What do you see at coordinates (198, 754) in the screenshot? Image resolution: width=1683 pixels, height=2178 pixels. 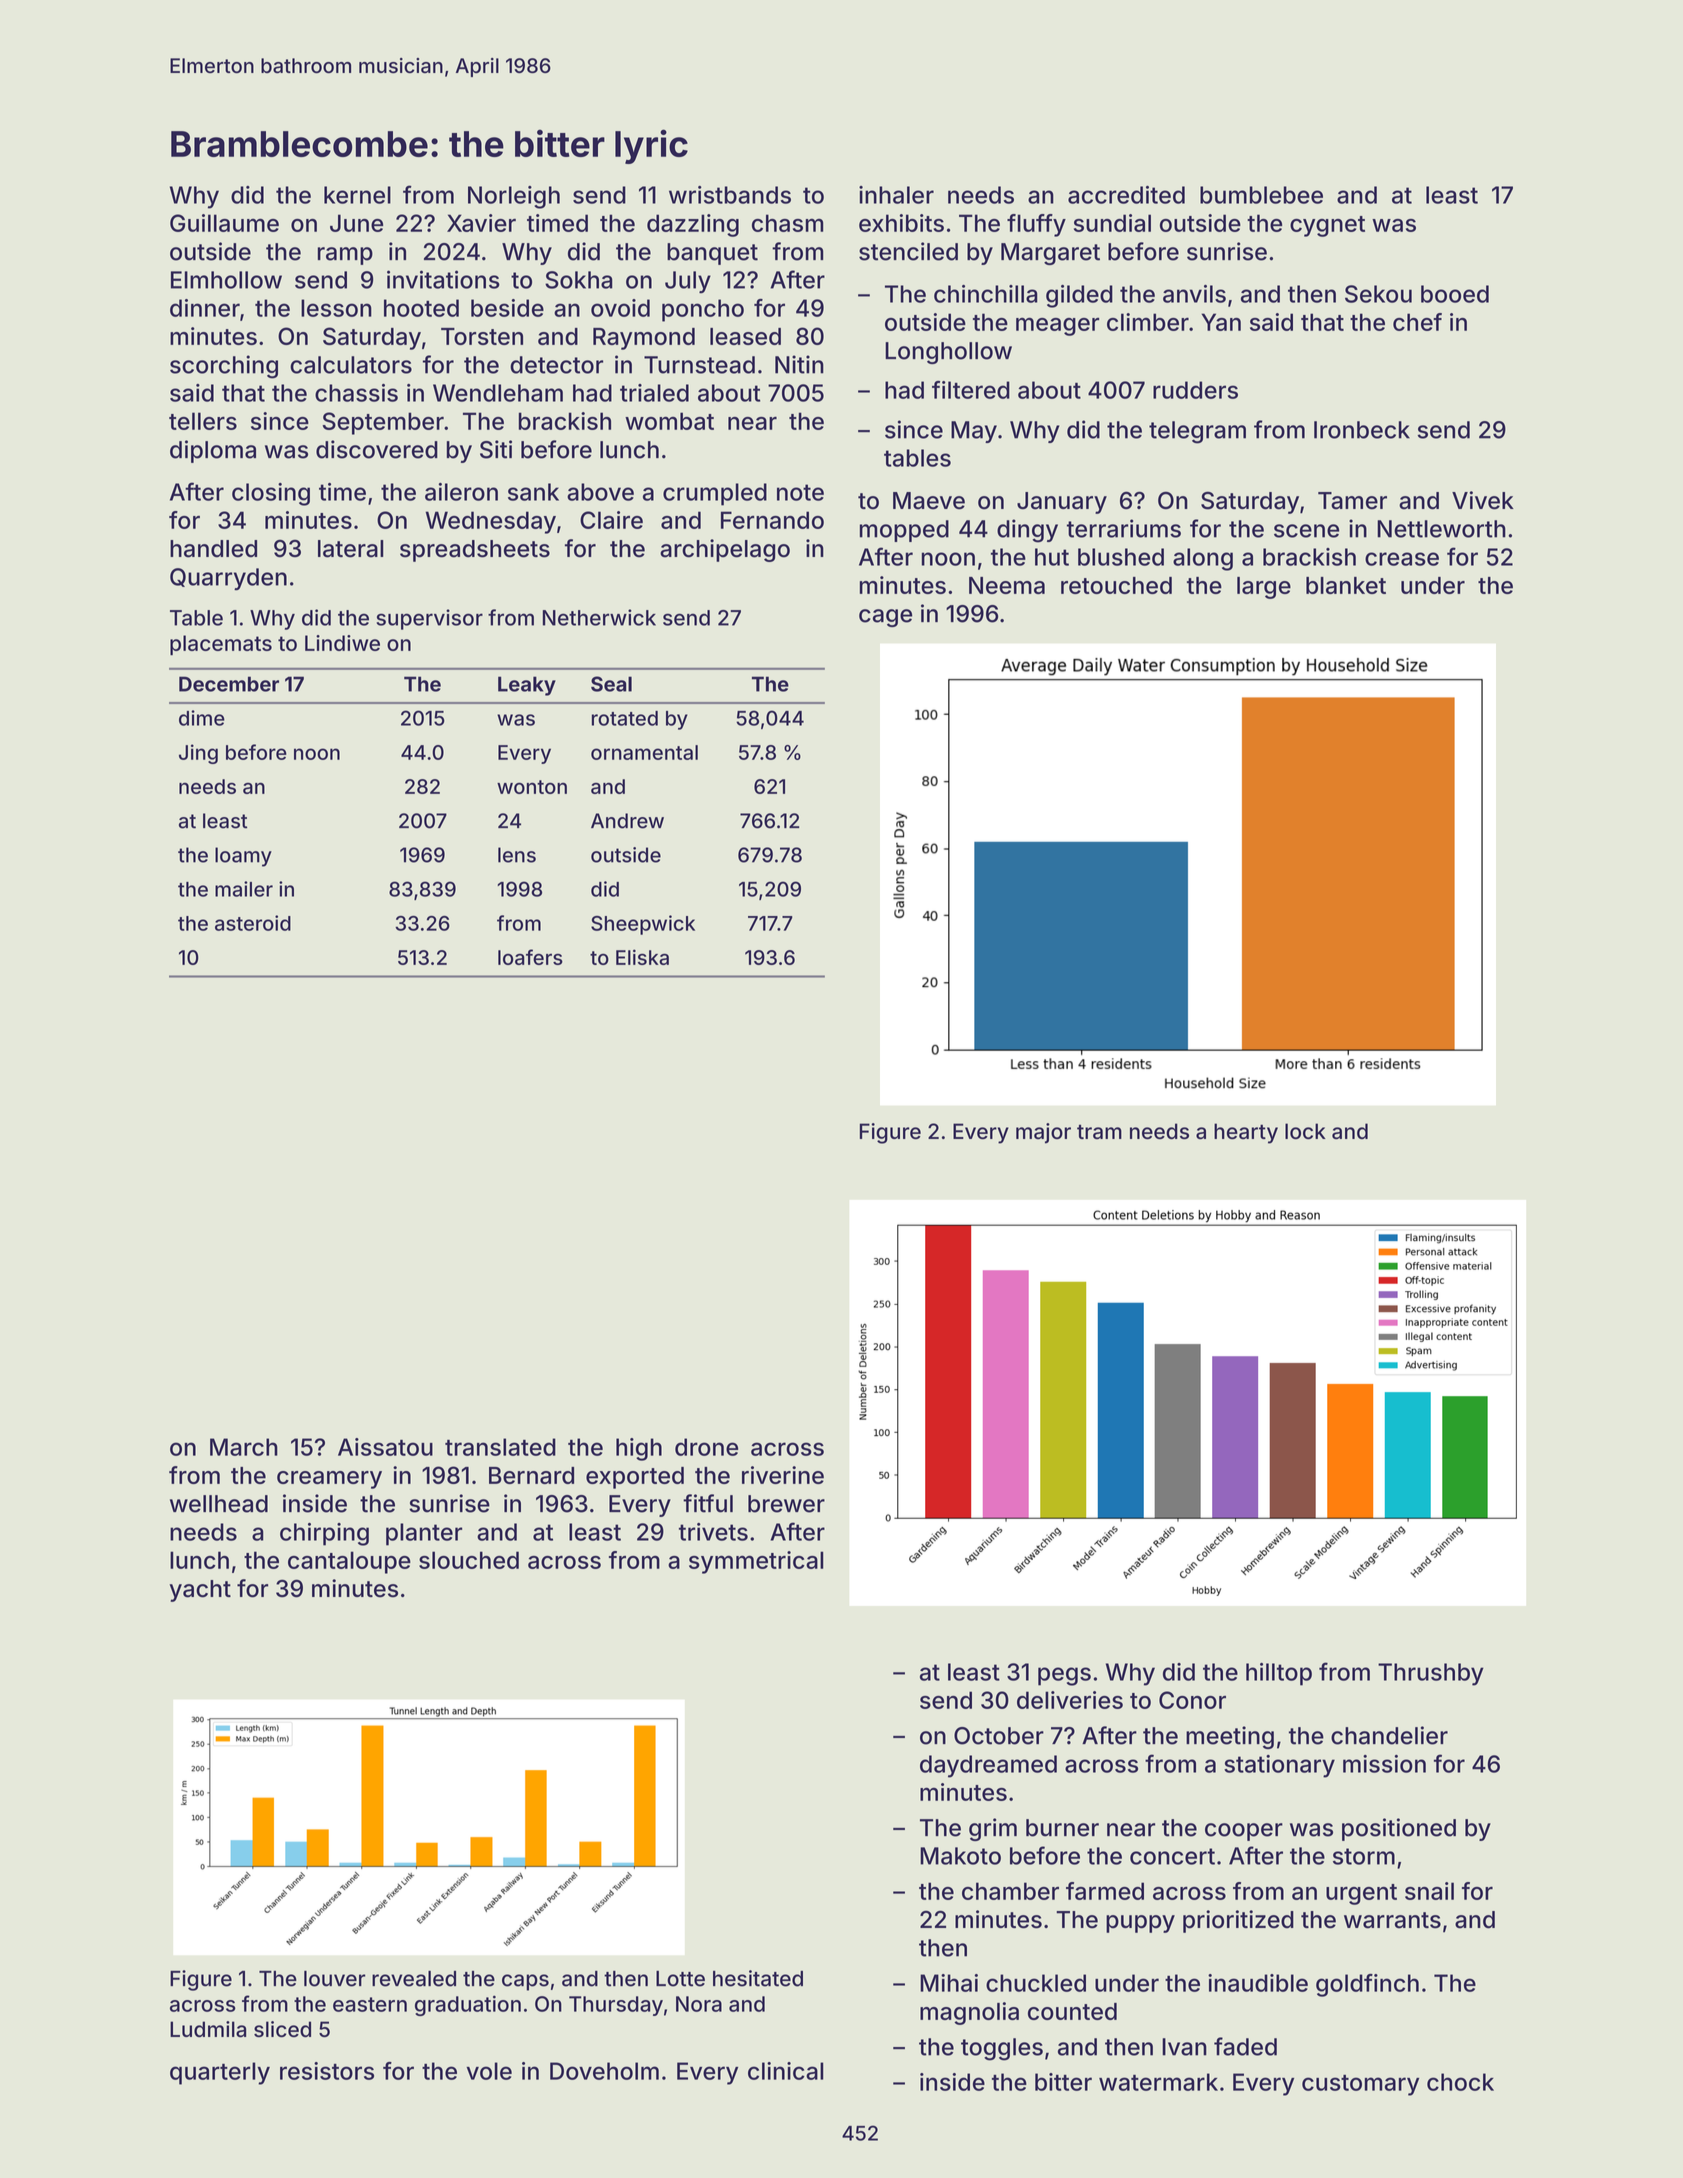 I see `Jing` at bounding box center [198, 754].
